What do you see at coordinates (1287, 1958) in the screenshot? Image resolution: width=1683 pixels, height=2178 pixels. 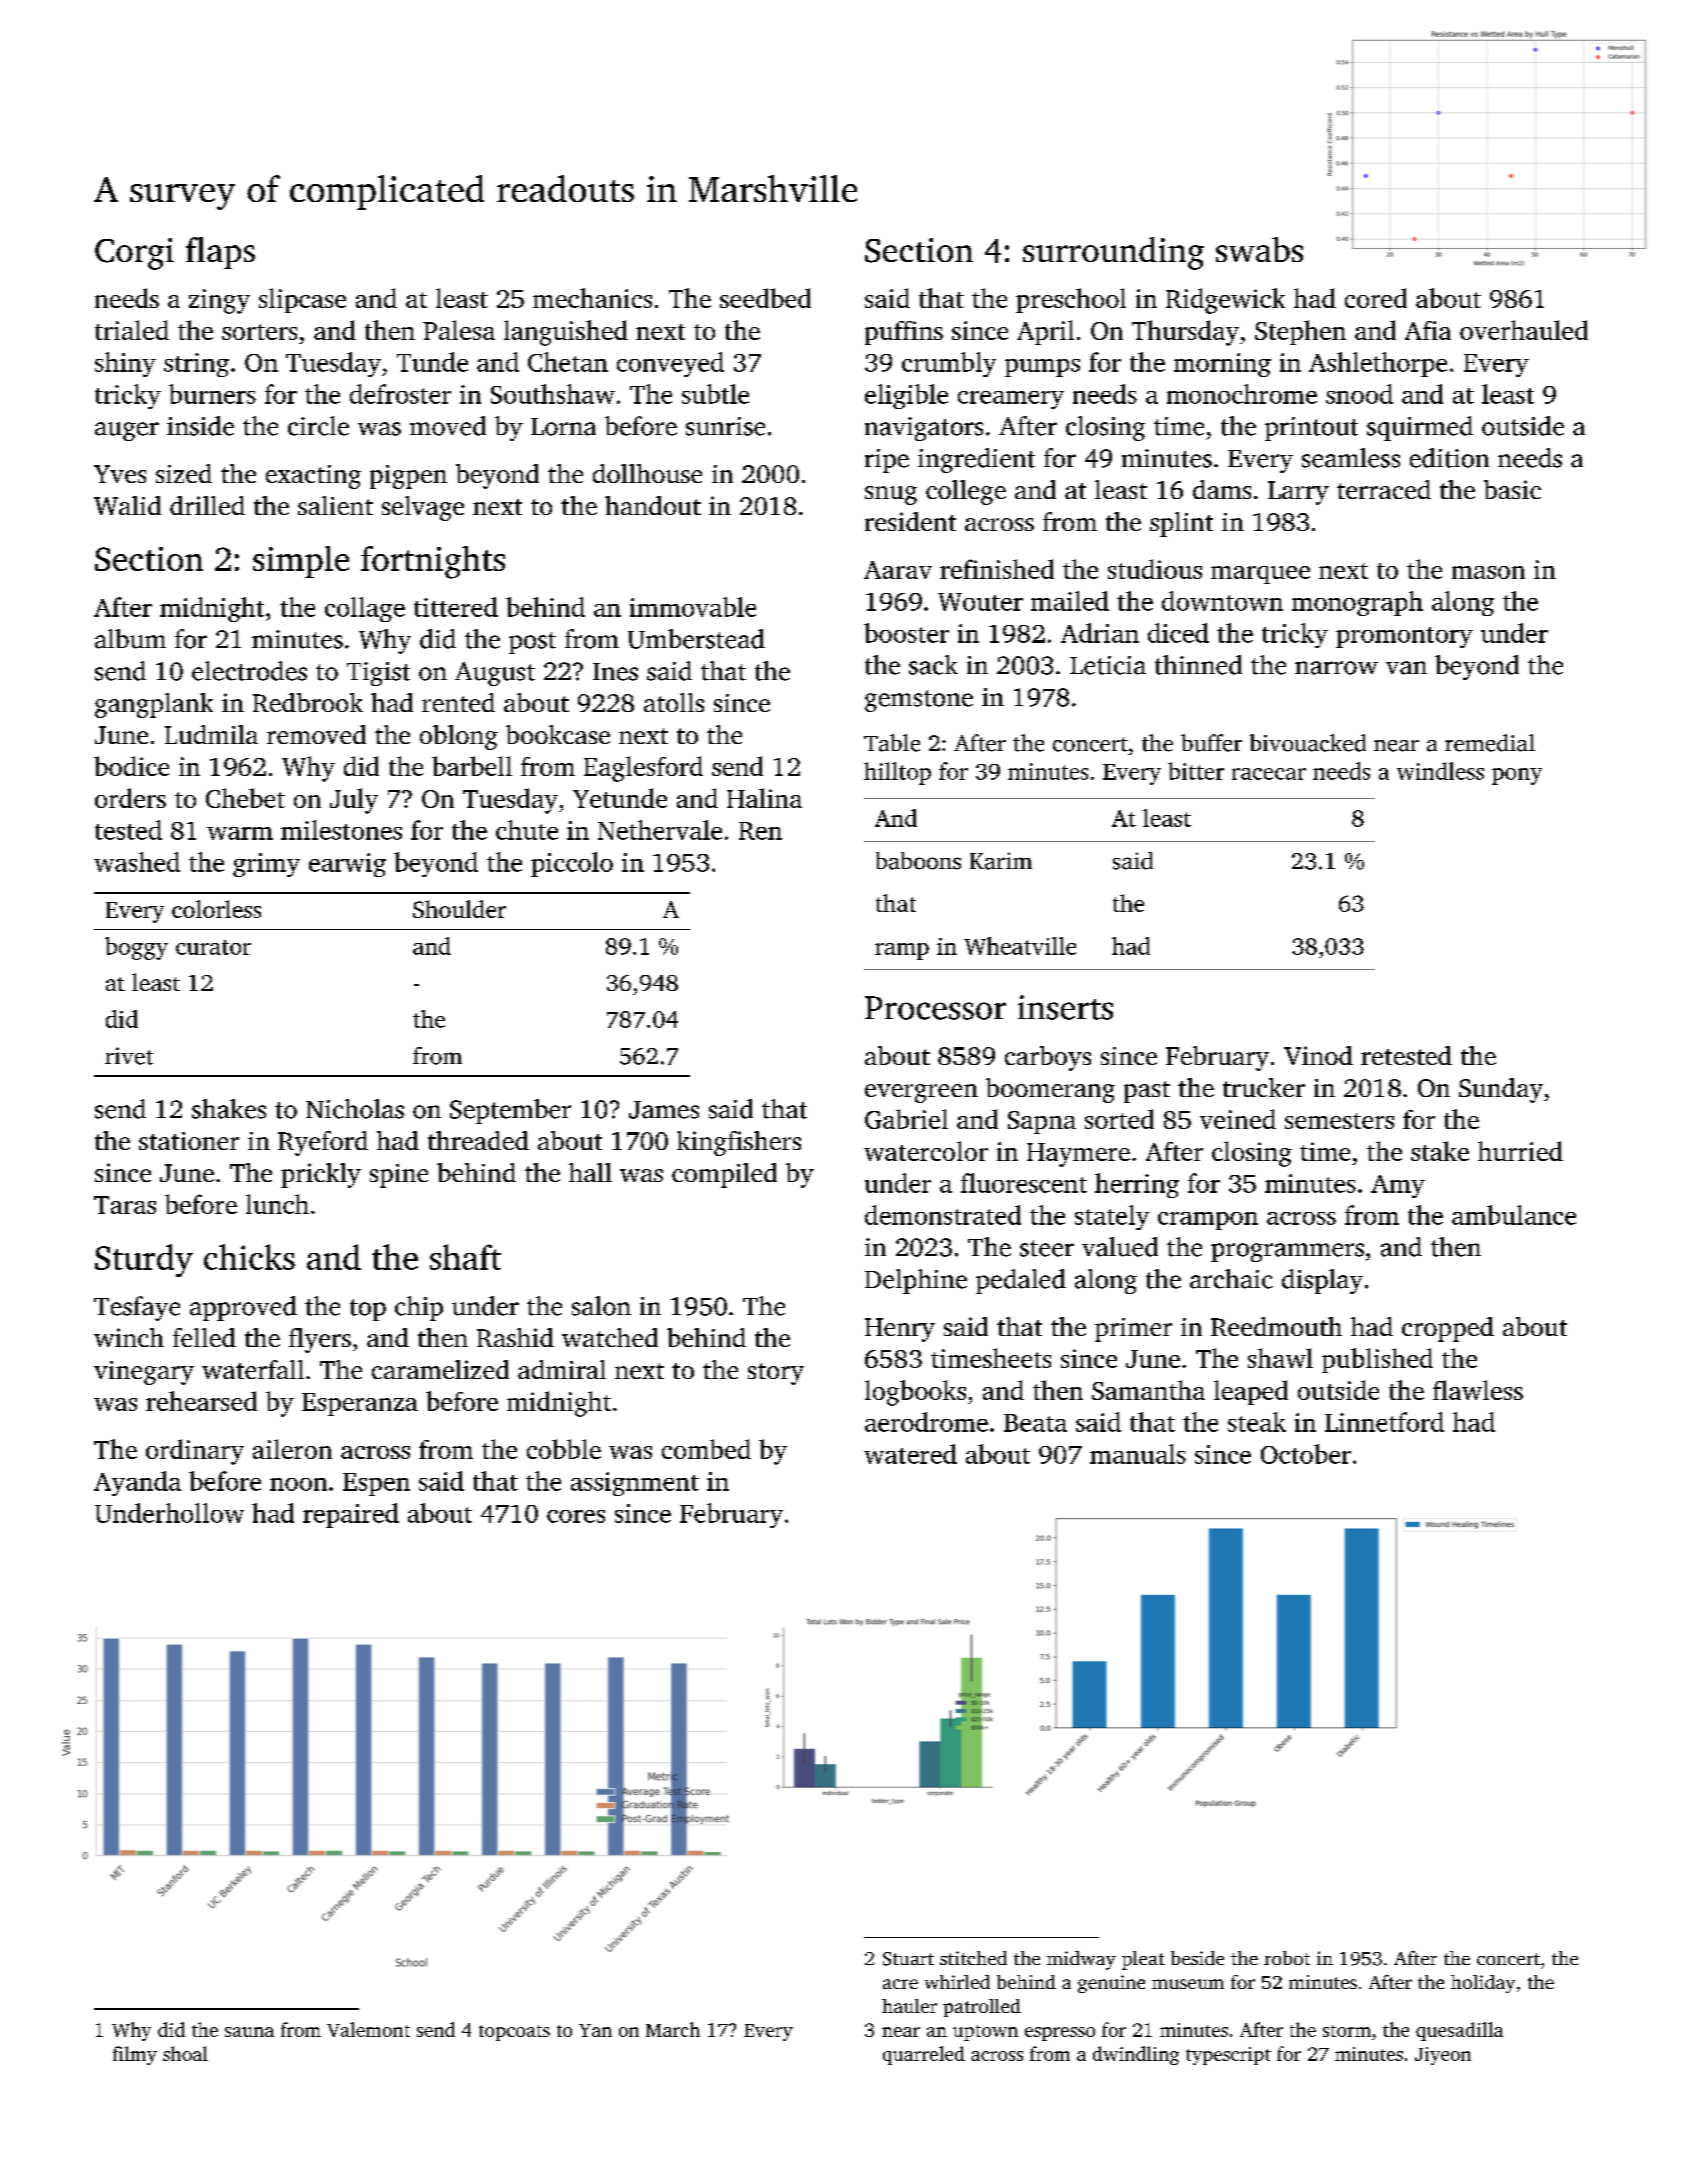 I see `robot` at bounding box center [1287, 1958].
